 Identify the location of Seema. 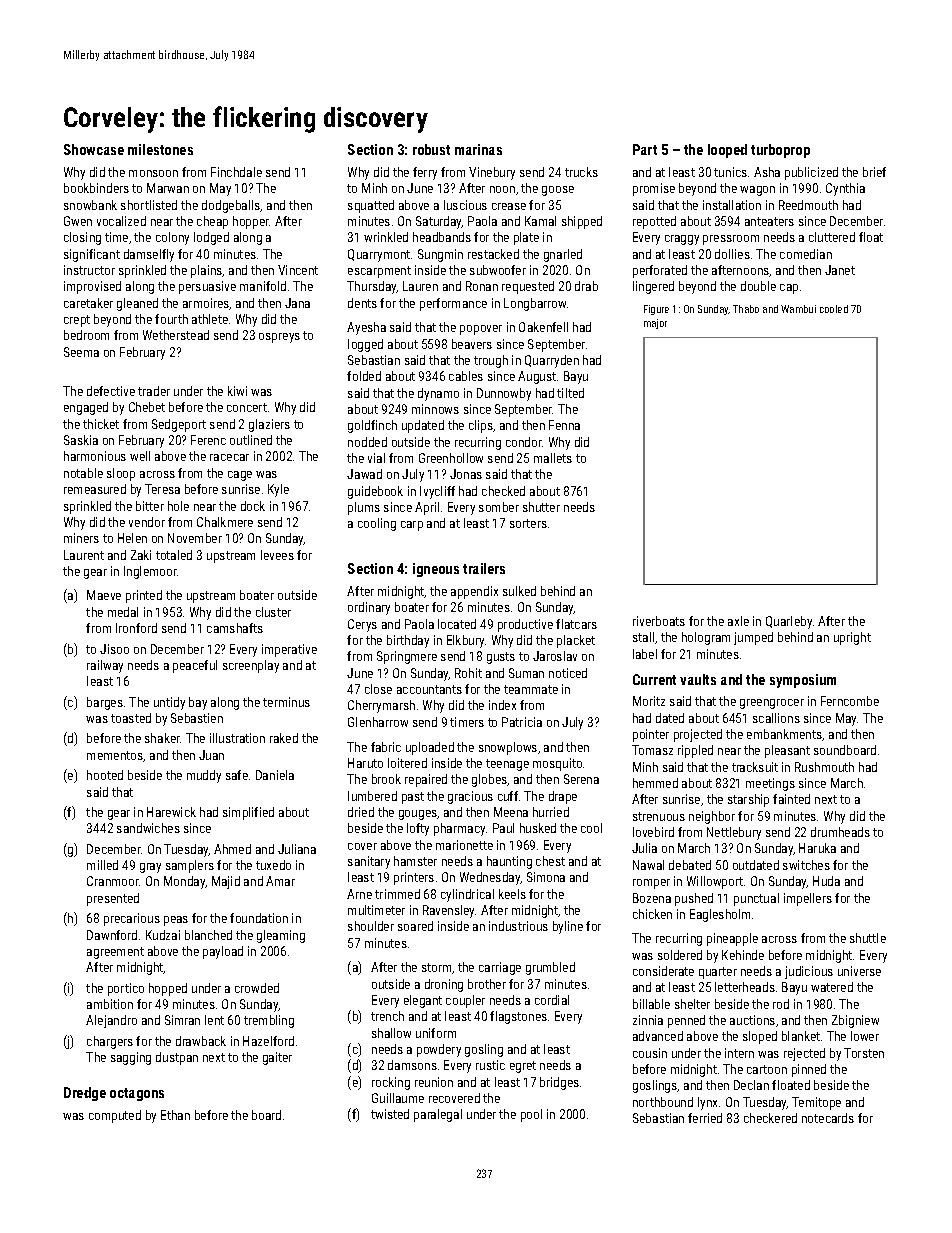
(81, 352).
